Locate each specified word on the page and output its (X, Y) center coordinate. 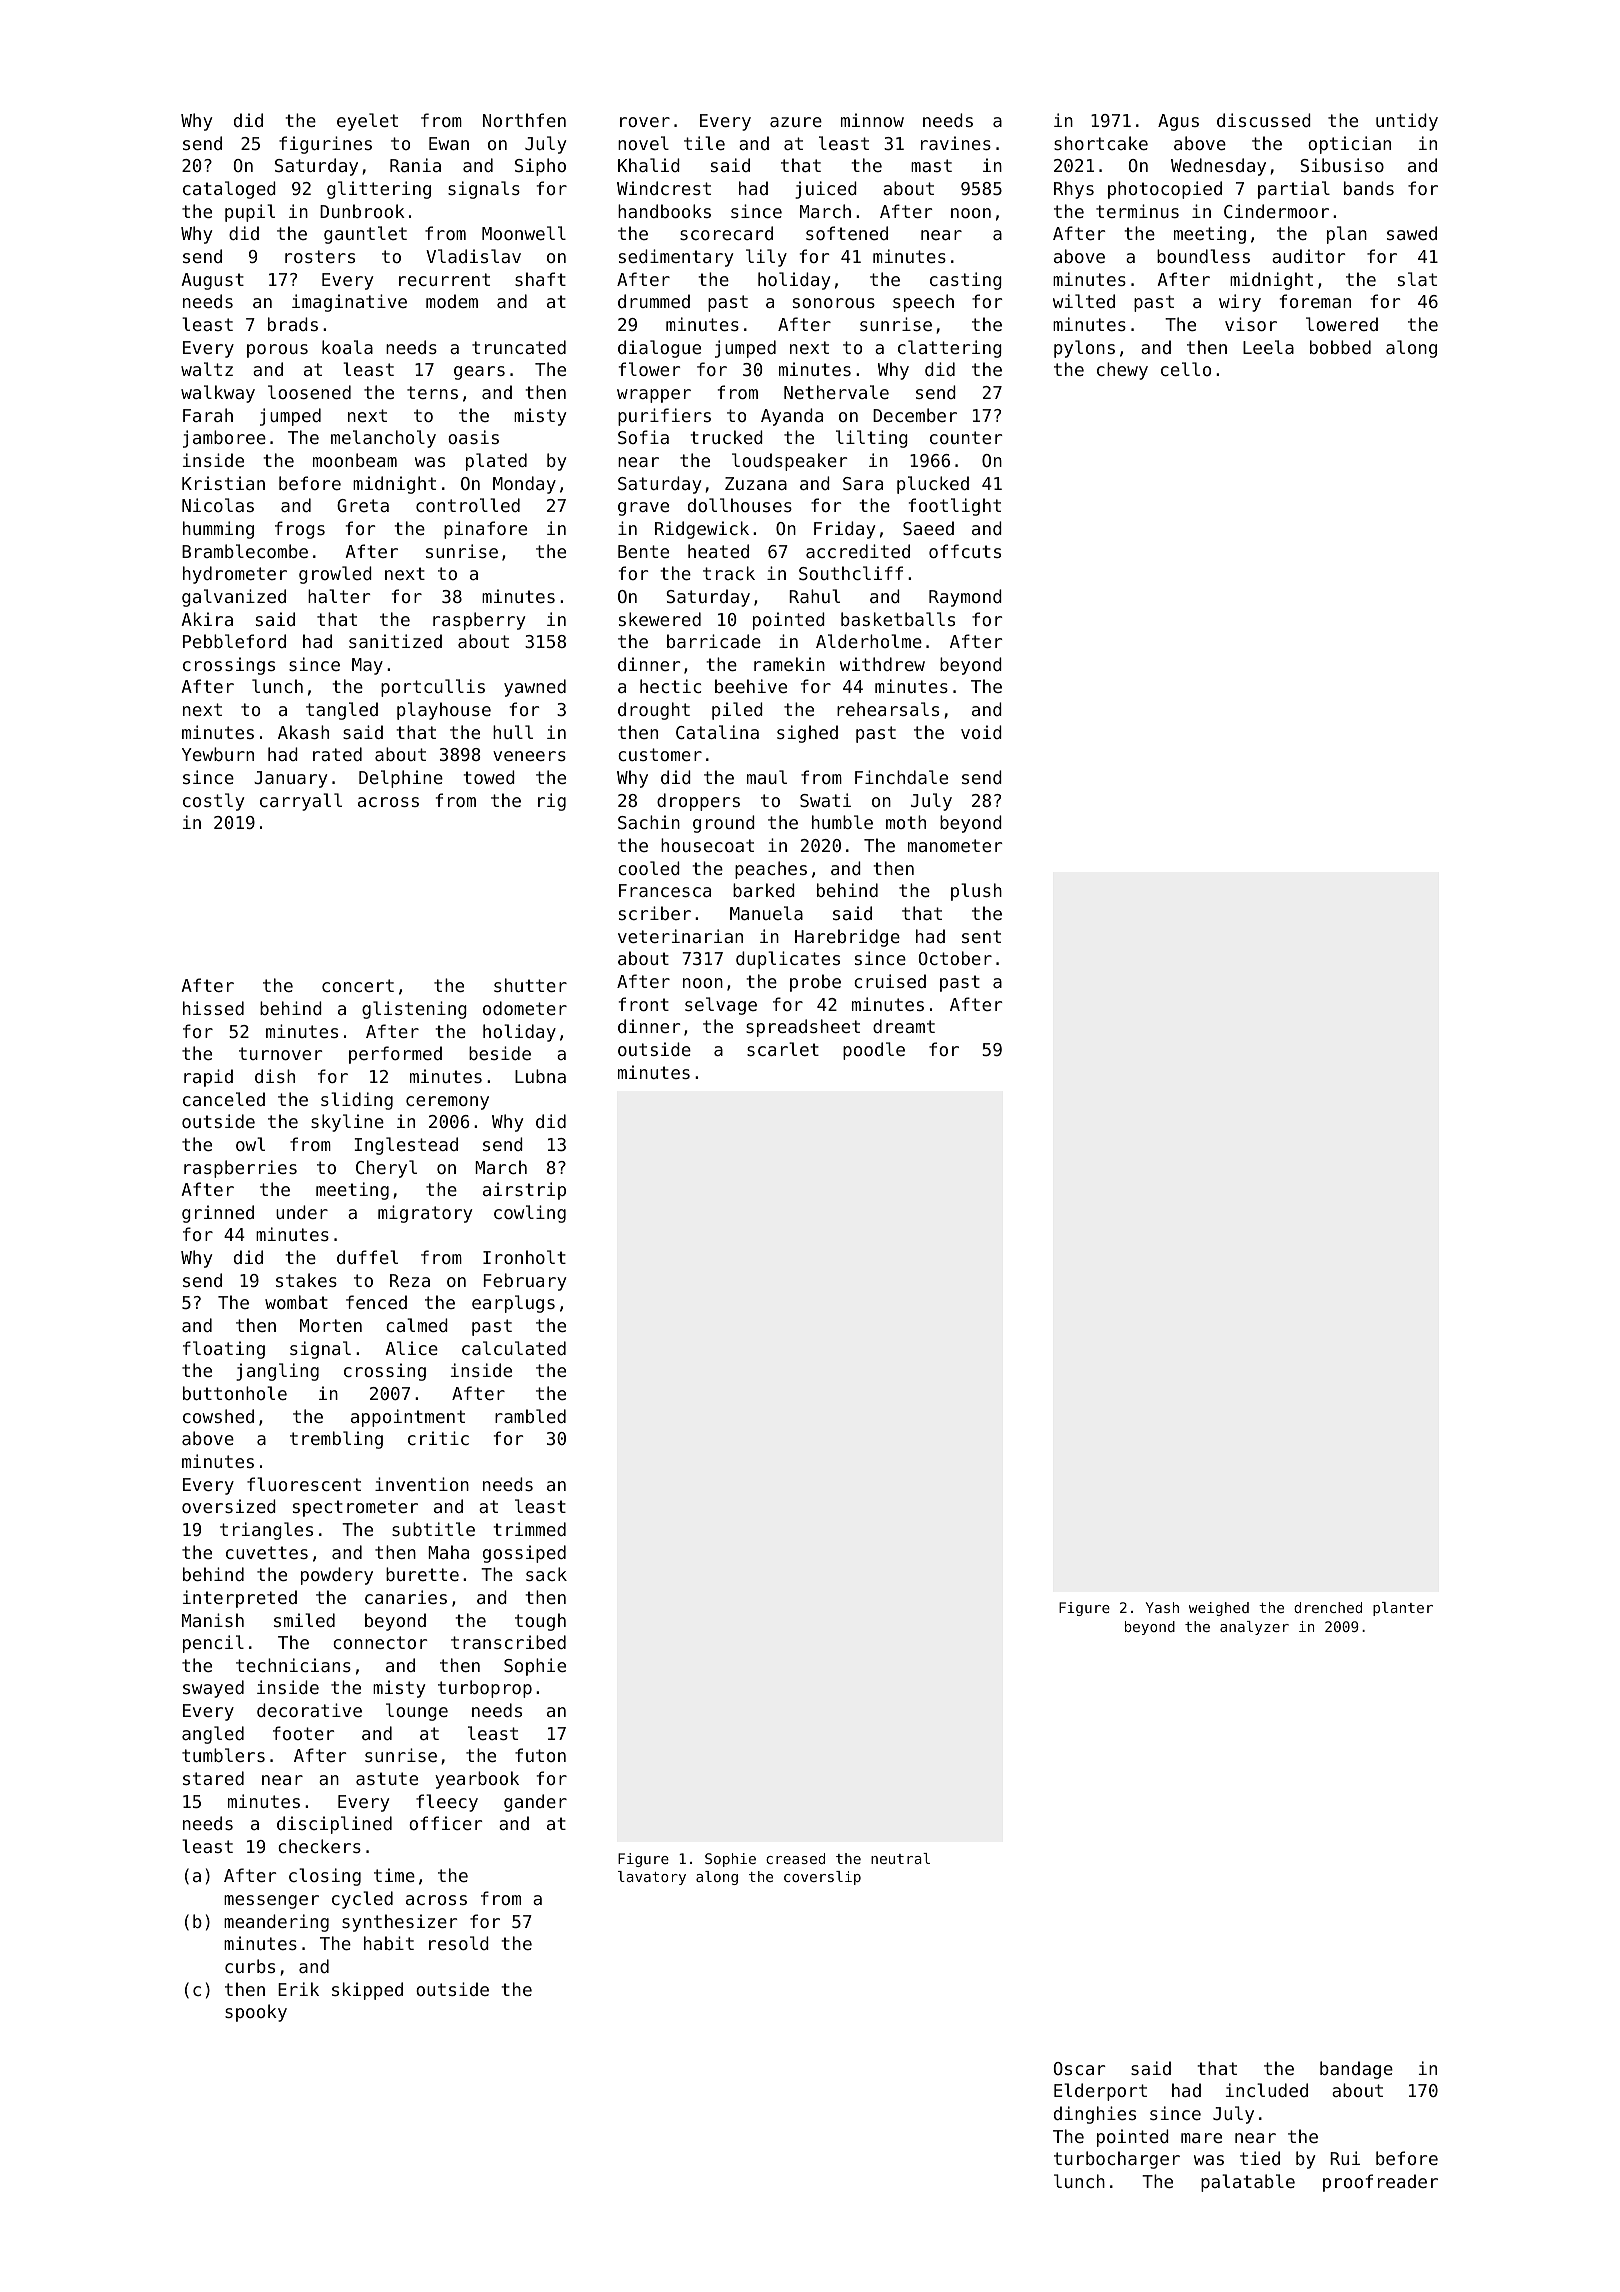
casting (966, 281)
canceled (224, 1099)
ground (724, 824)
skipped (367, 1991)
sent (981, 936)
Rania (415, 165)
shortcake (1101, 143)
